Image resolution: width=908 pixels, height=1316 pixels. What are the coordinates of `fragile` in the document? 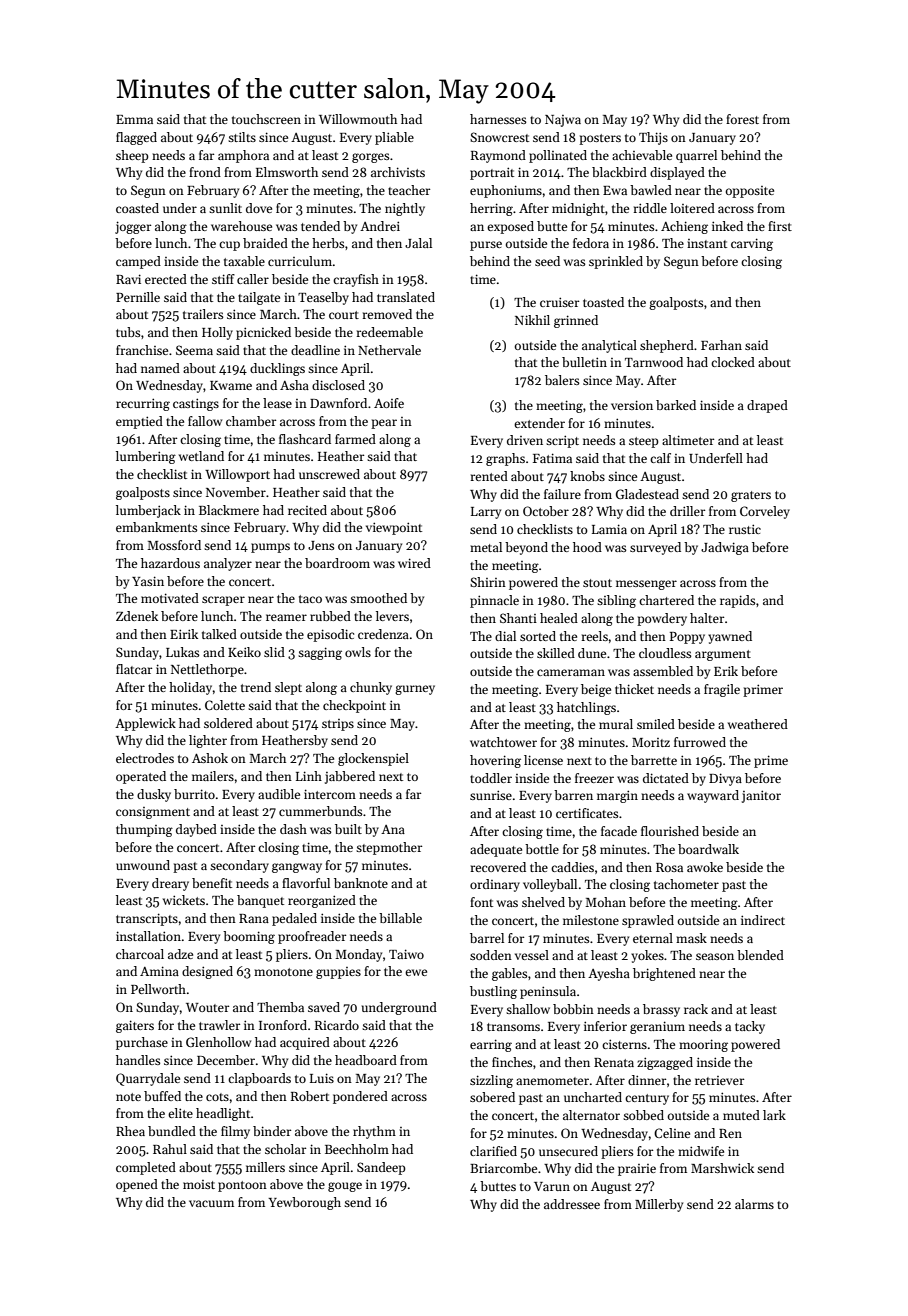 It's located at (722, 690).
